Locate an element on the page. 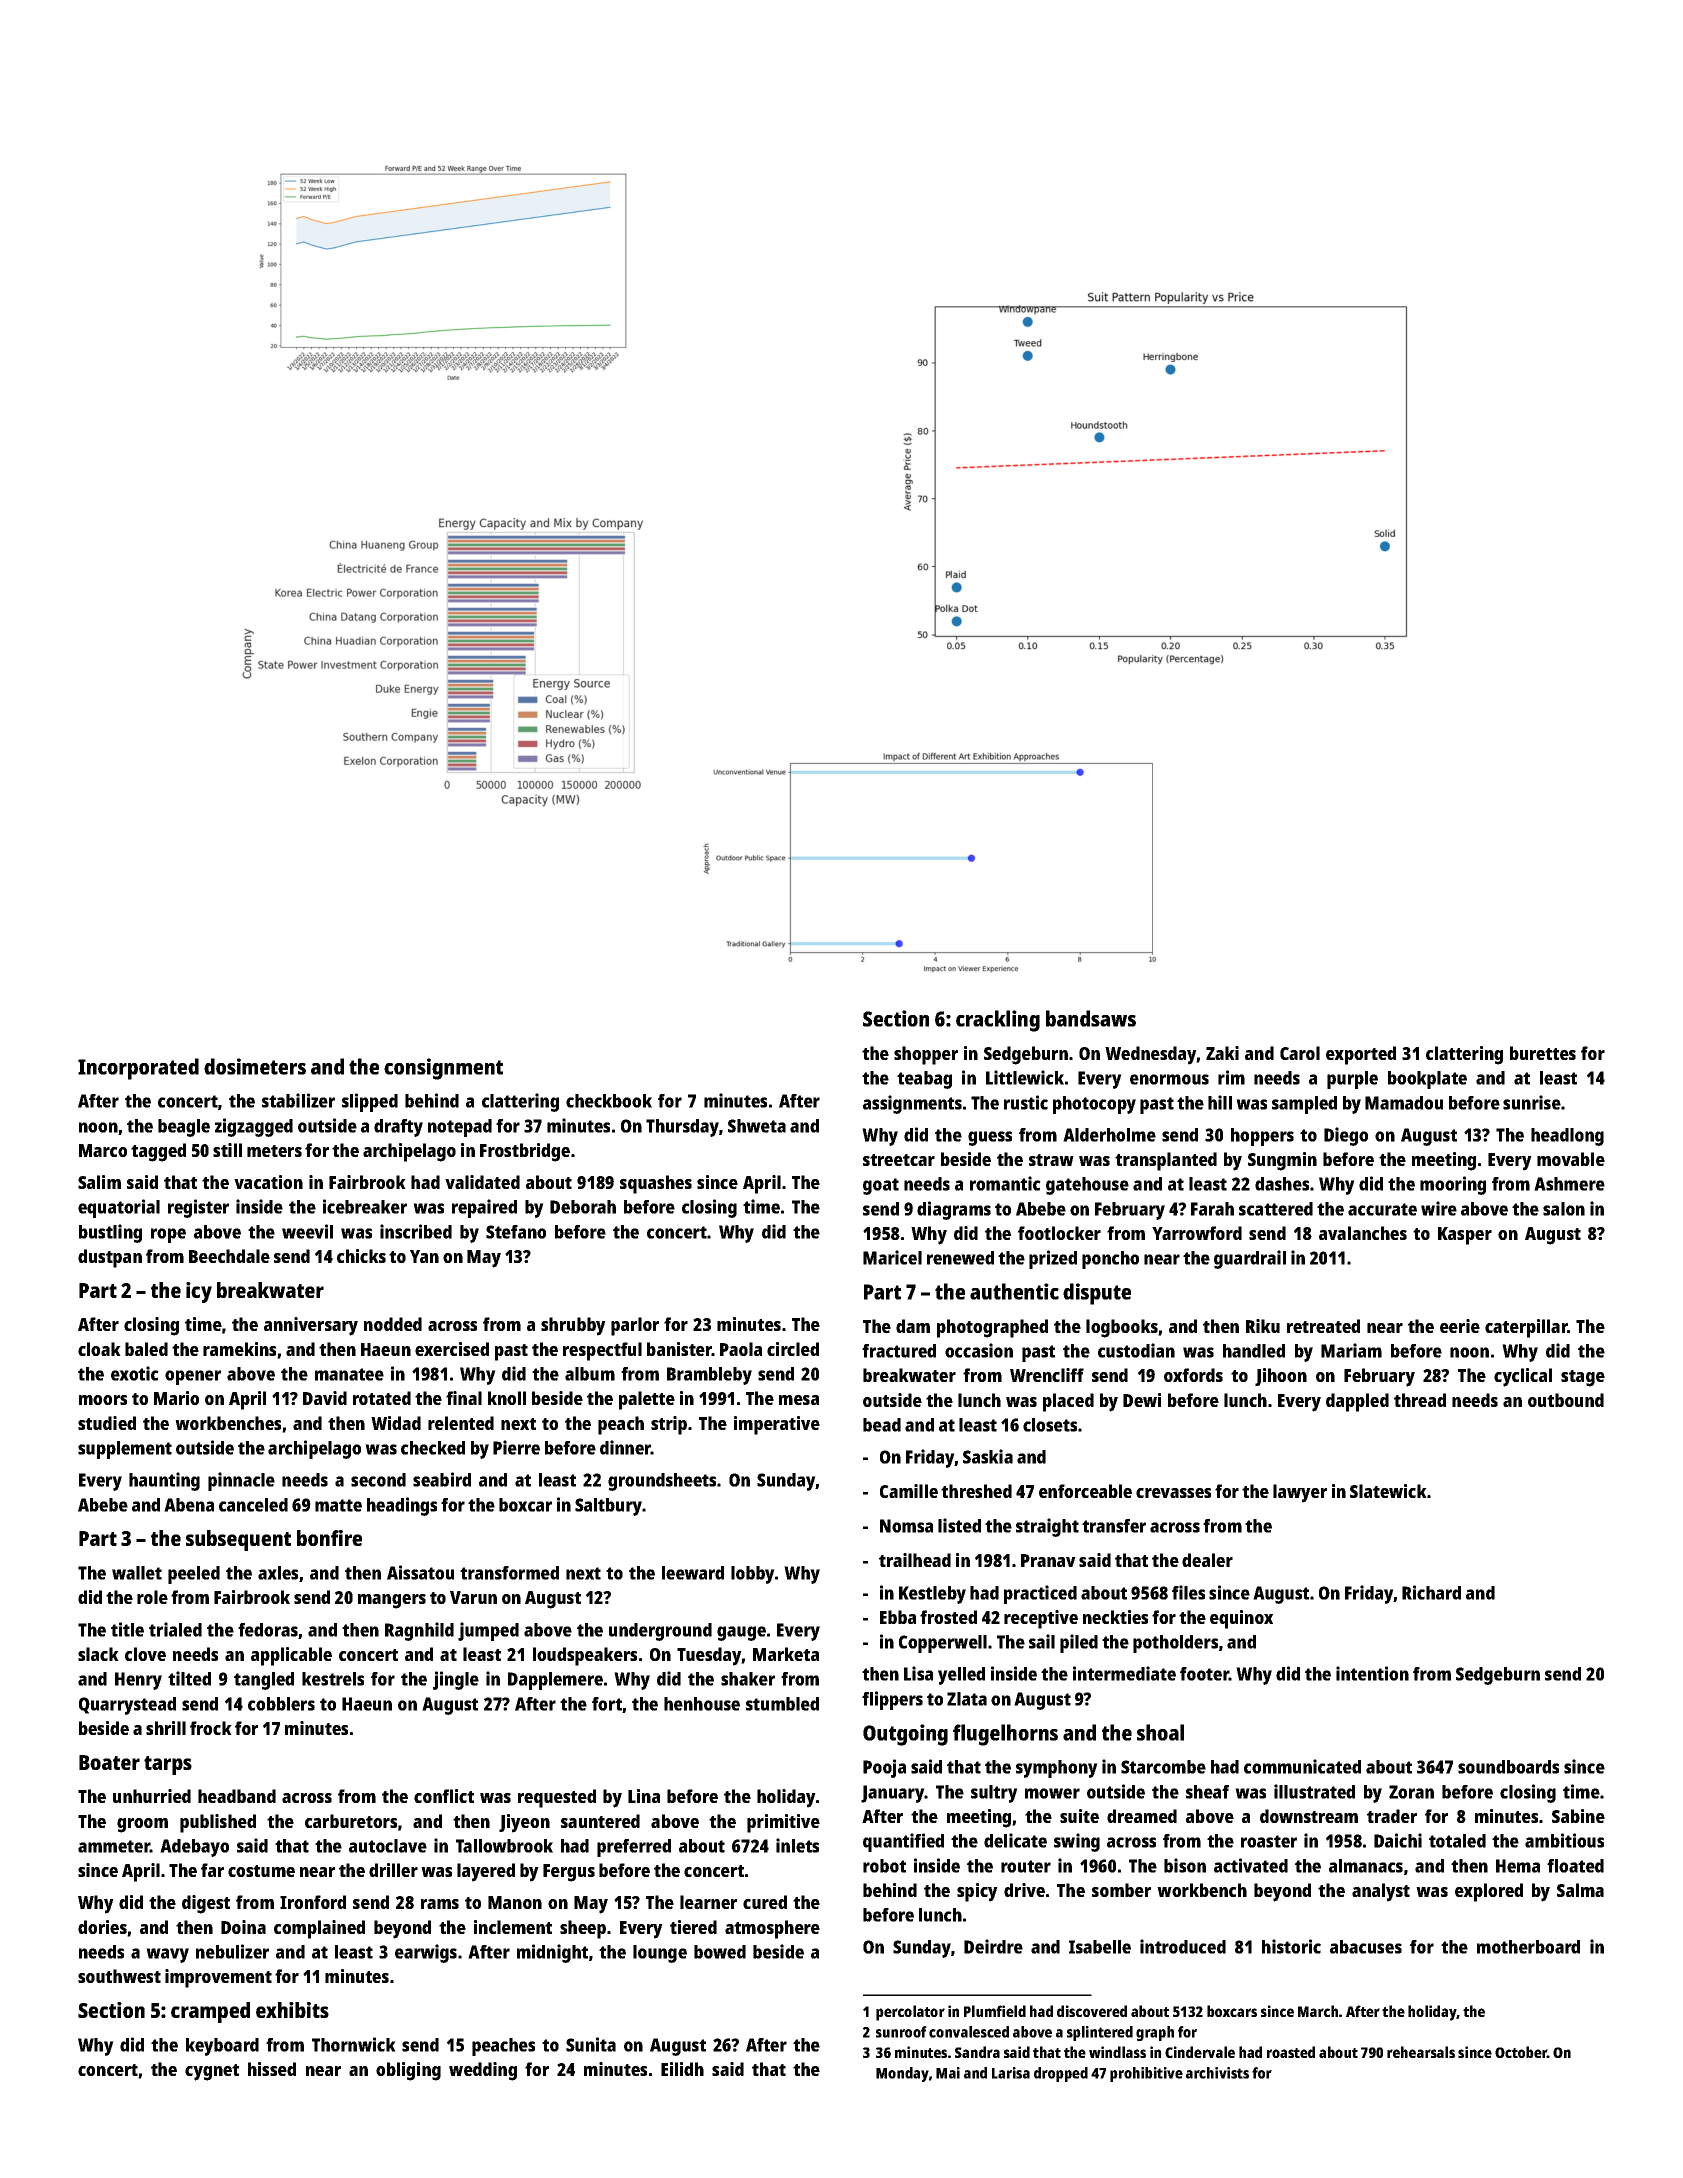  Incorporated is located at coordinates (138, 1069).
